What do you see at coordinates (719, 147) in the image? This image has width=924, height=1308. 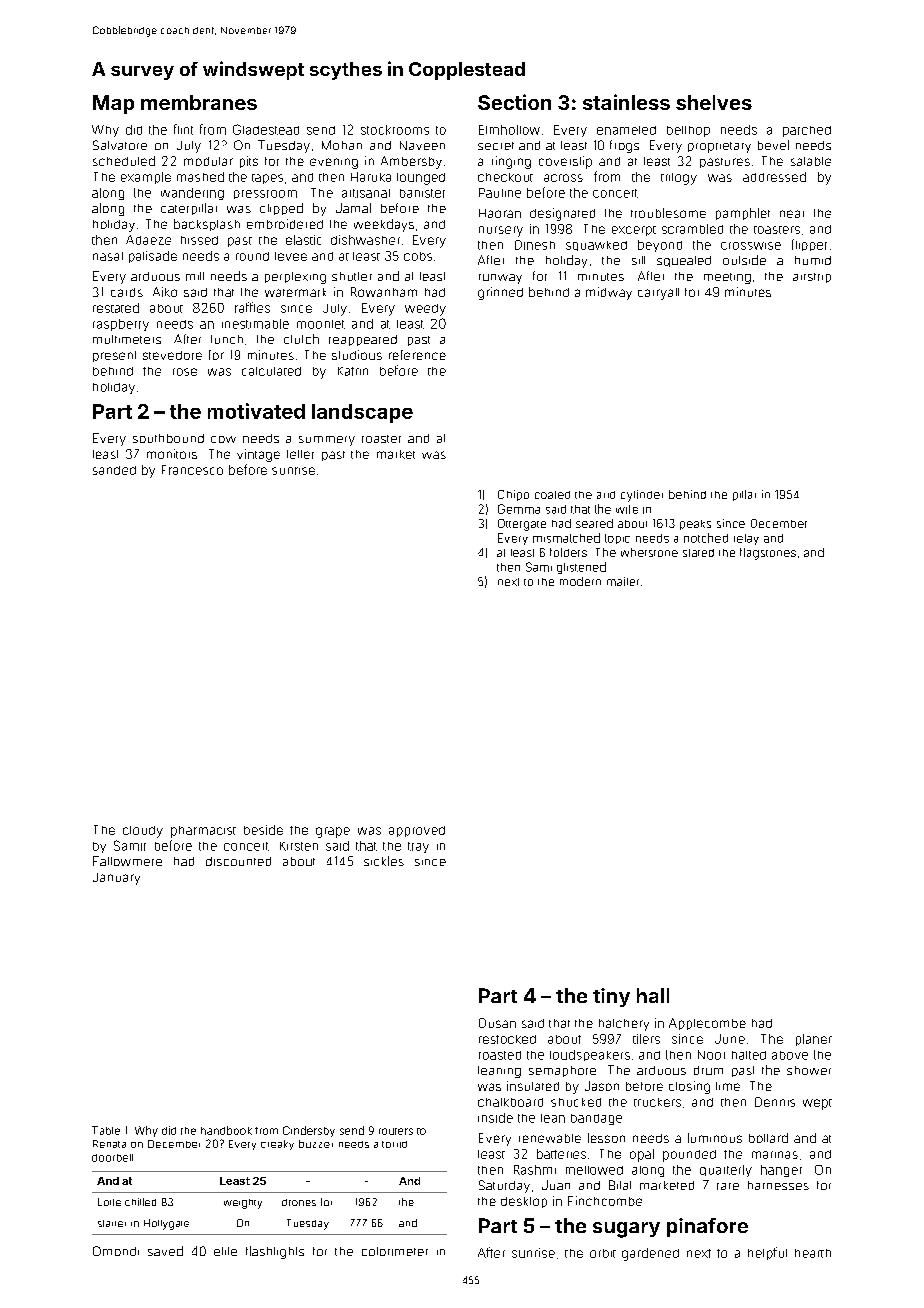 I see `proprietary` at bounding box center [719, 147].
